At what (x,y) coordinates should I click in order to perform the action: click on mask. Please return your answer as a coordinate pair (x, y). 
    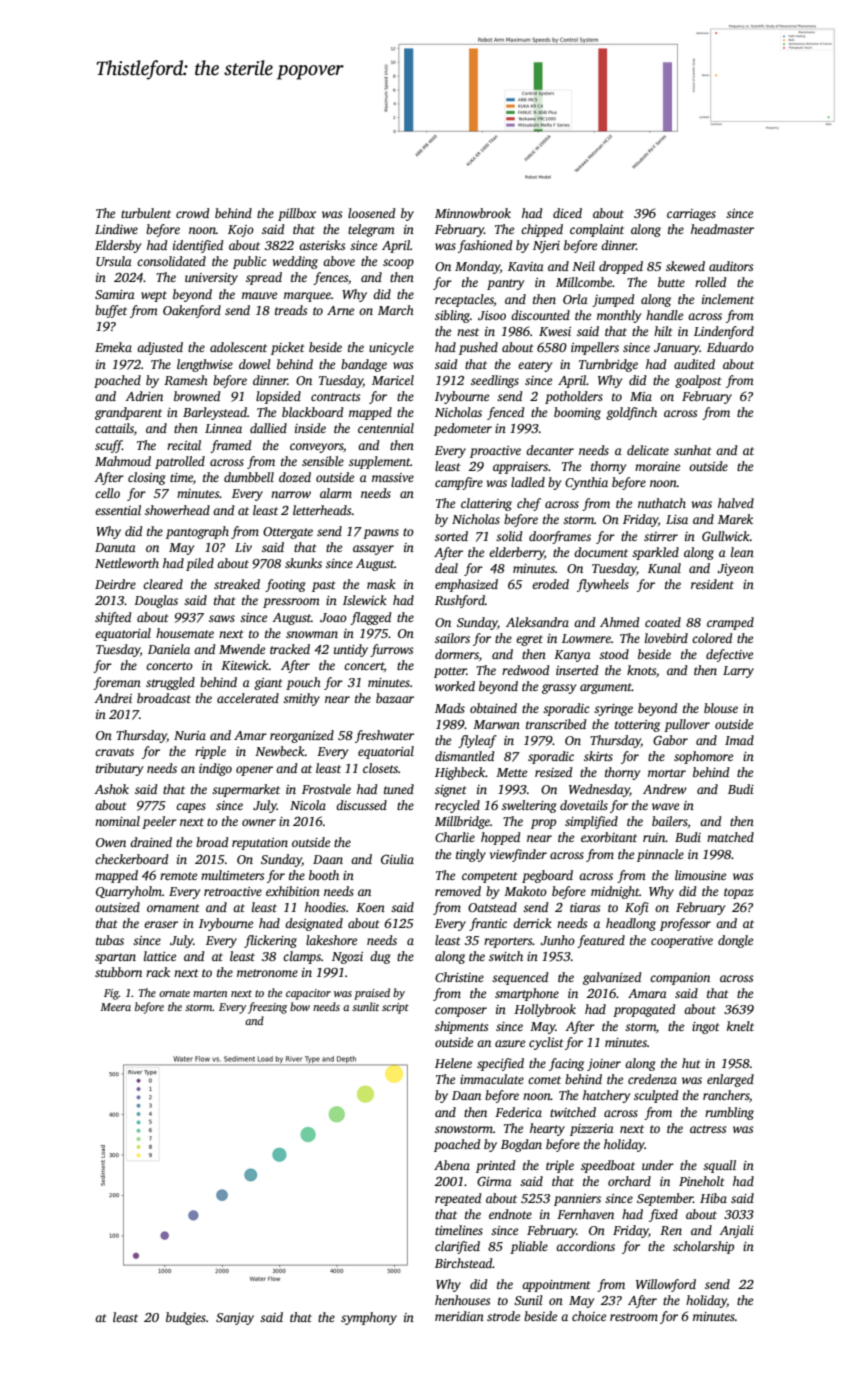
    Looking at the image, I should click on (381, 584).
